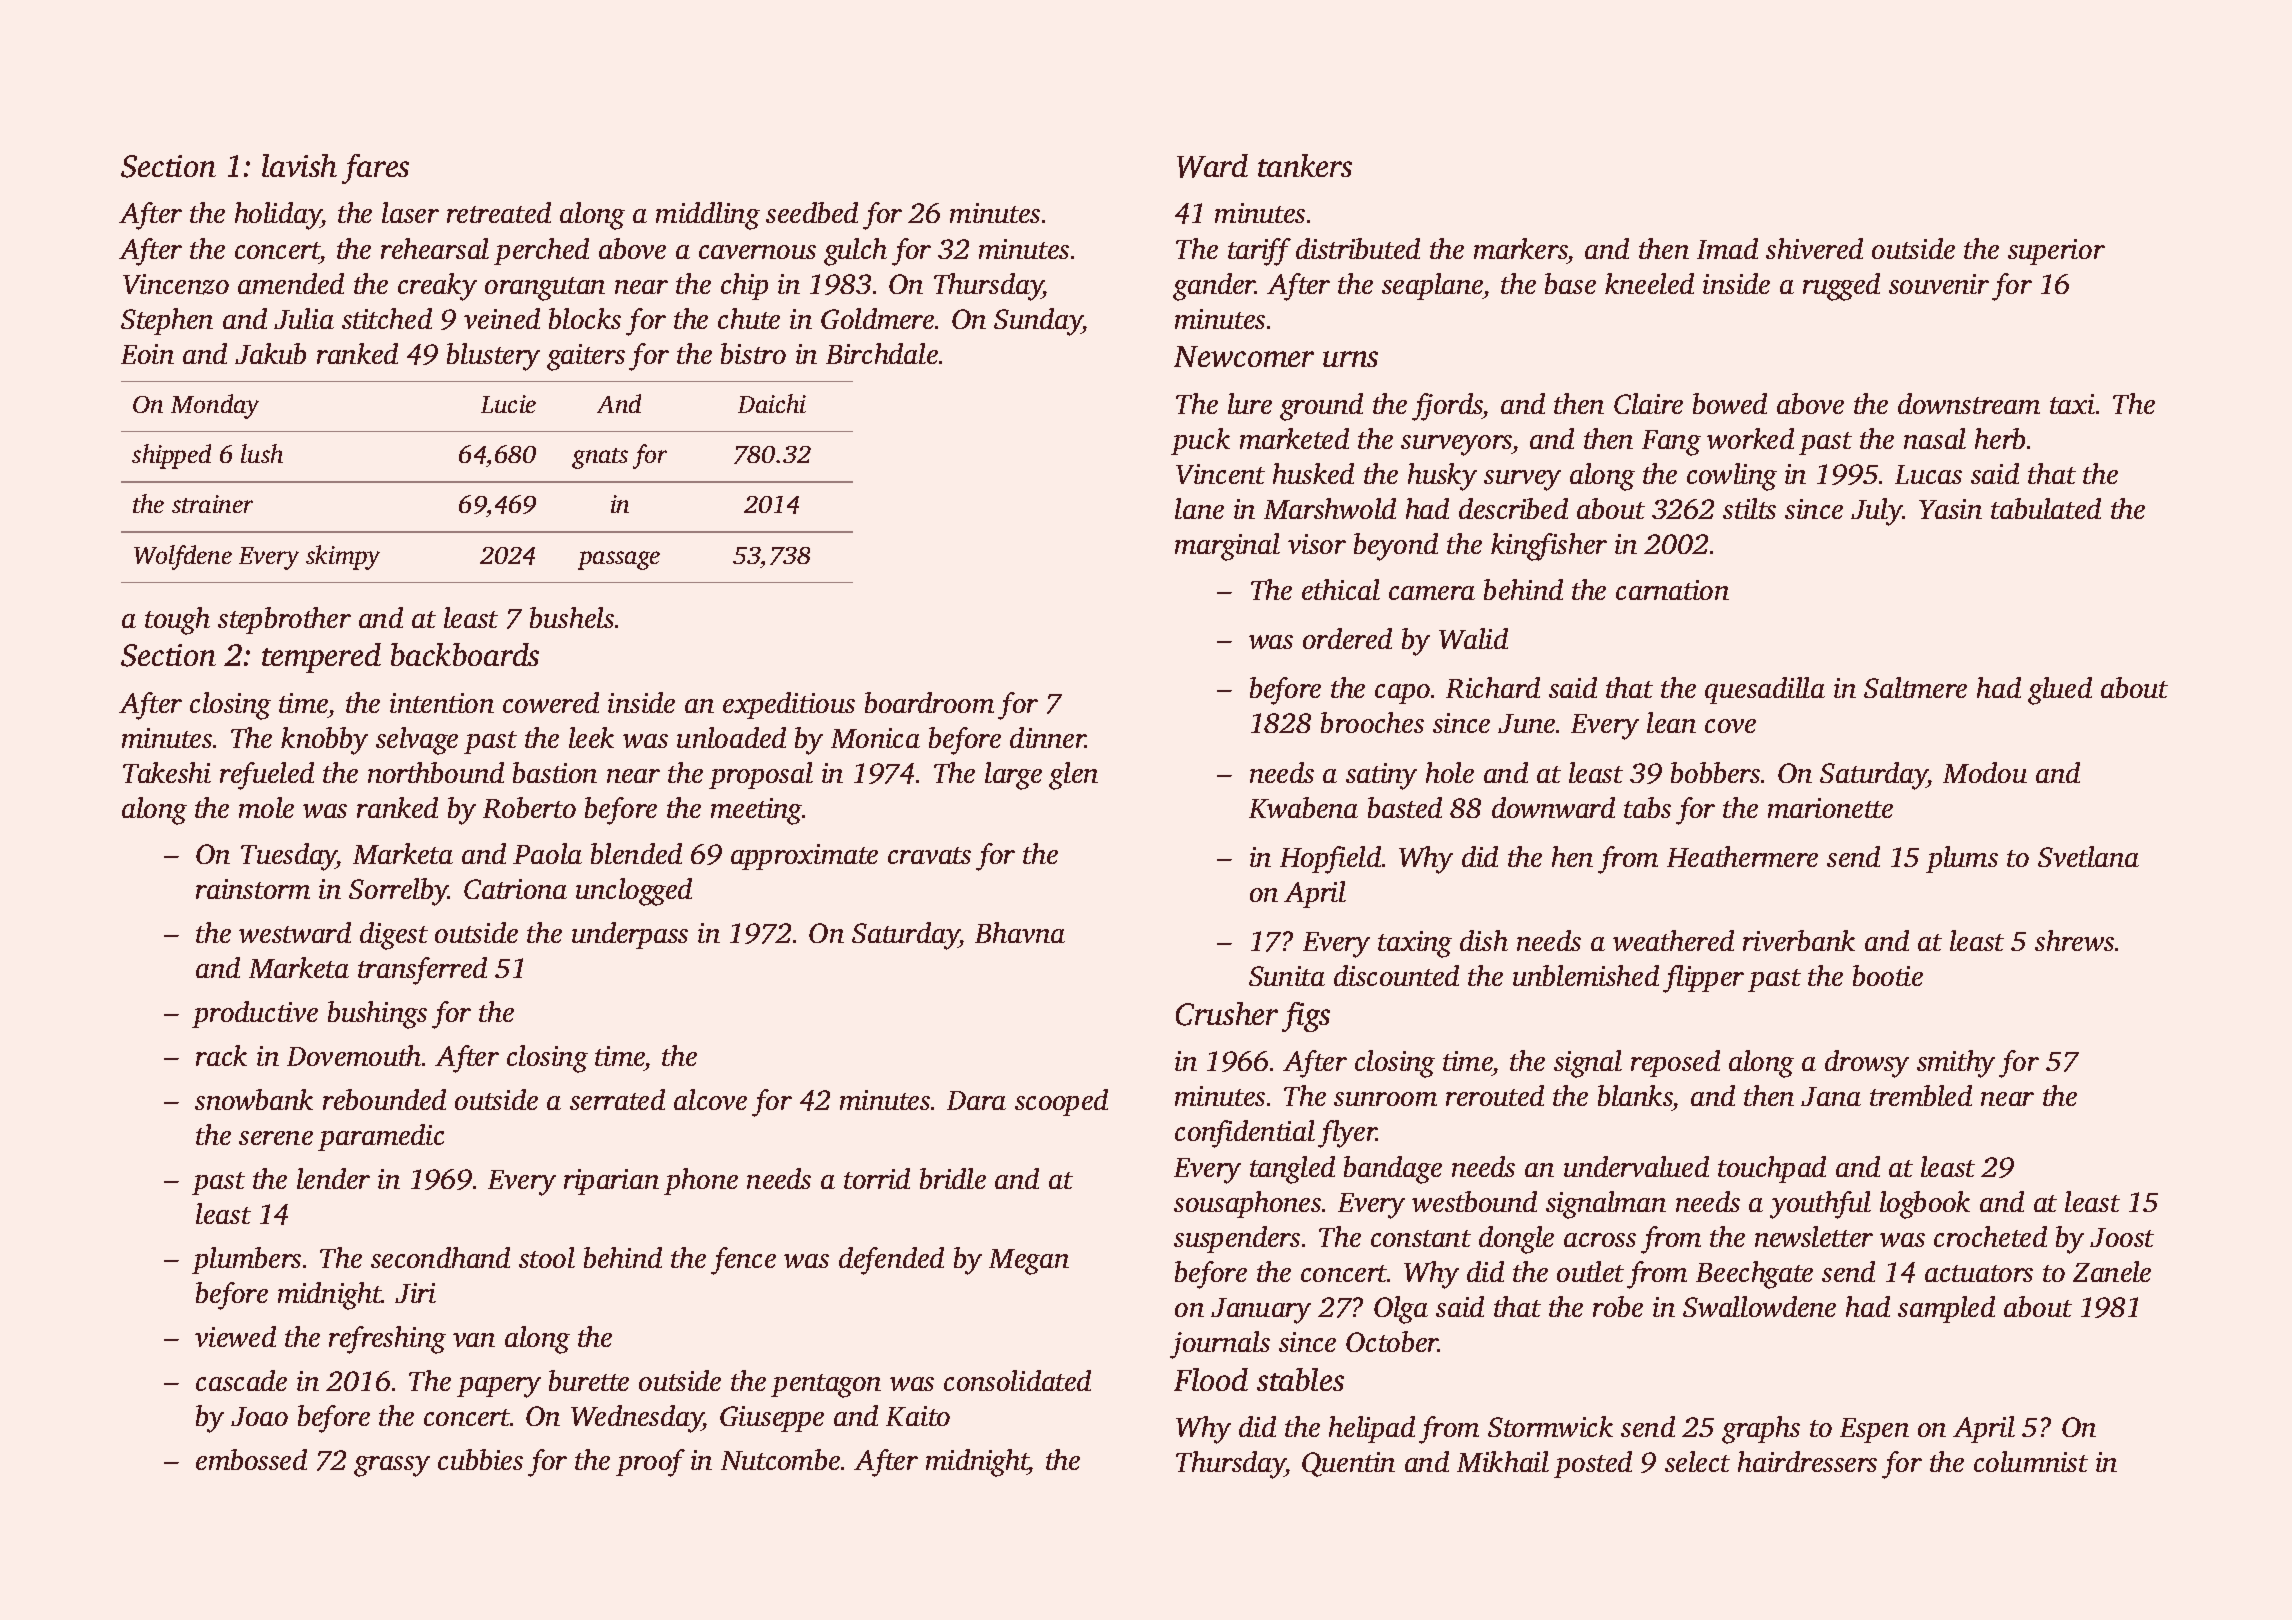  Describe the element at coordinates (572, 617) in the image. I see `bushels` at that location.
